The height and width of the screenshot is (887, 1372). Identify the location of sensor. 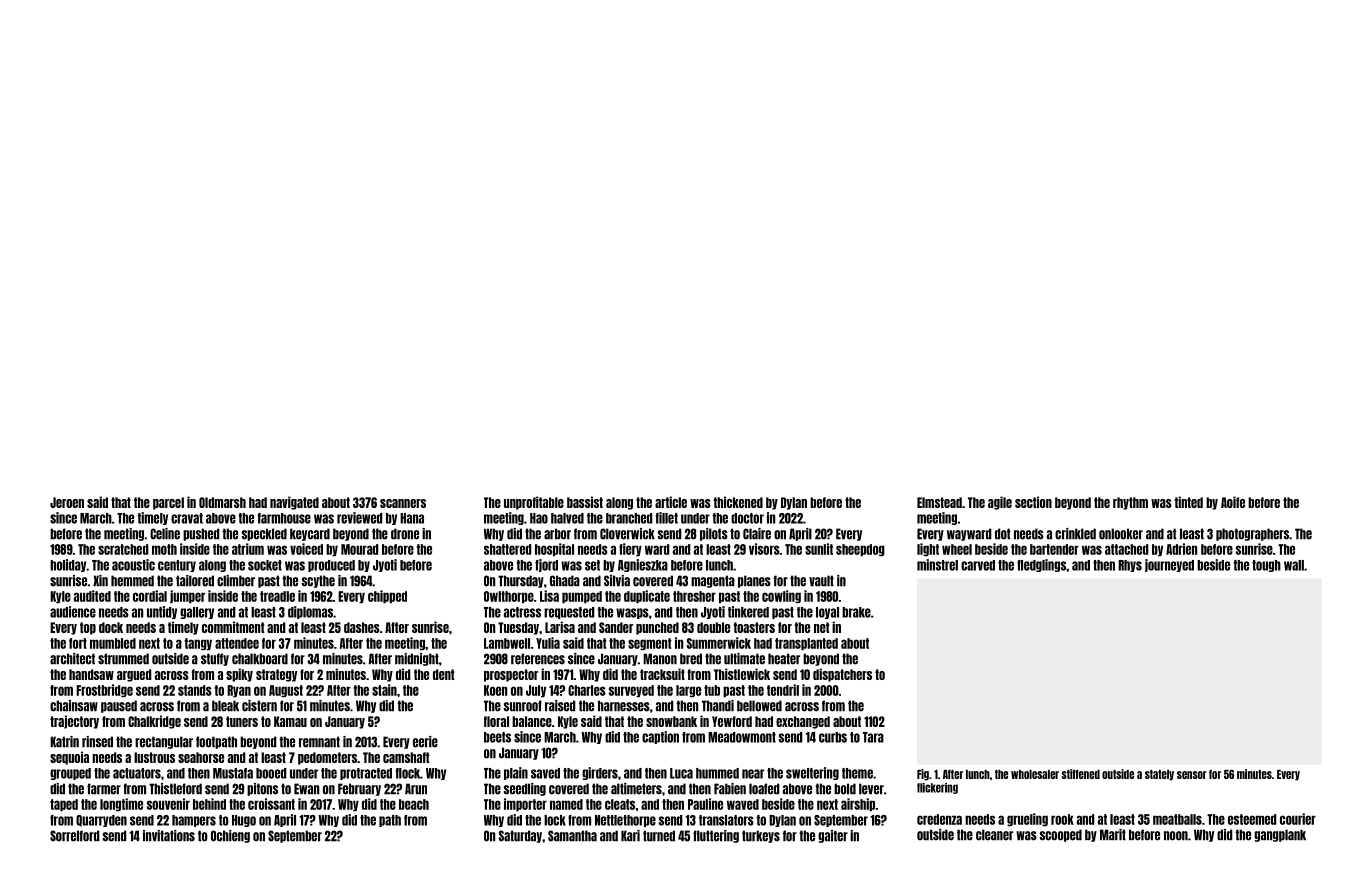
(1192, 775).
